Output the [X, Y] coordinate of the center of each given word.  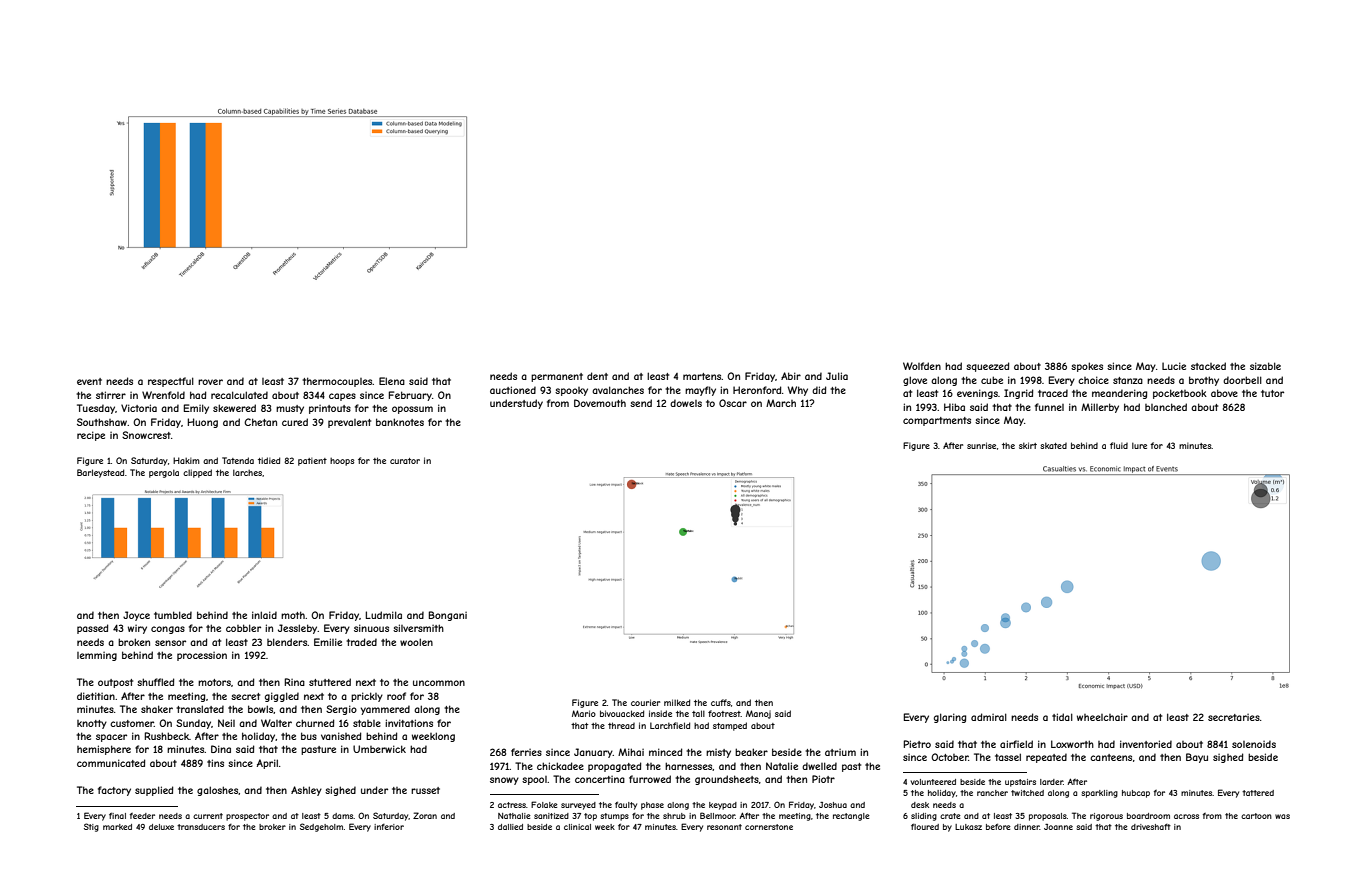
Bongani [447, 616]
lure [1139, 445]
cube [992, 380]
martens [702, 376]
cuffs [721, 702]
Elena [392, 381]
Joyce [136, 616]
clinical [577, 827]
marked [117, 827]
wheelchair [1102, 717]
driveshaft [1151, 827]
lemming [97, 656]
